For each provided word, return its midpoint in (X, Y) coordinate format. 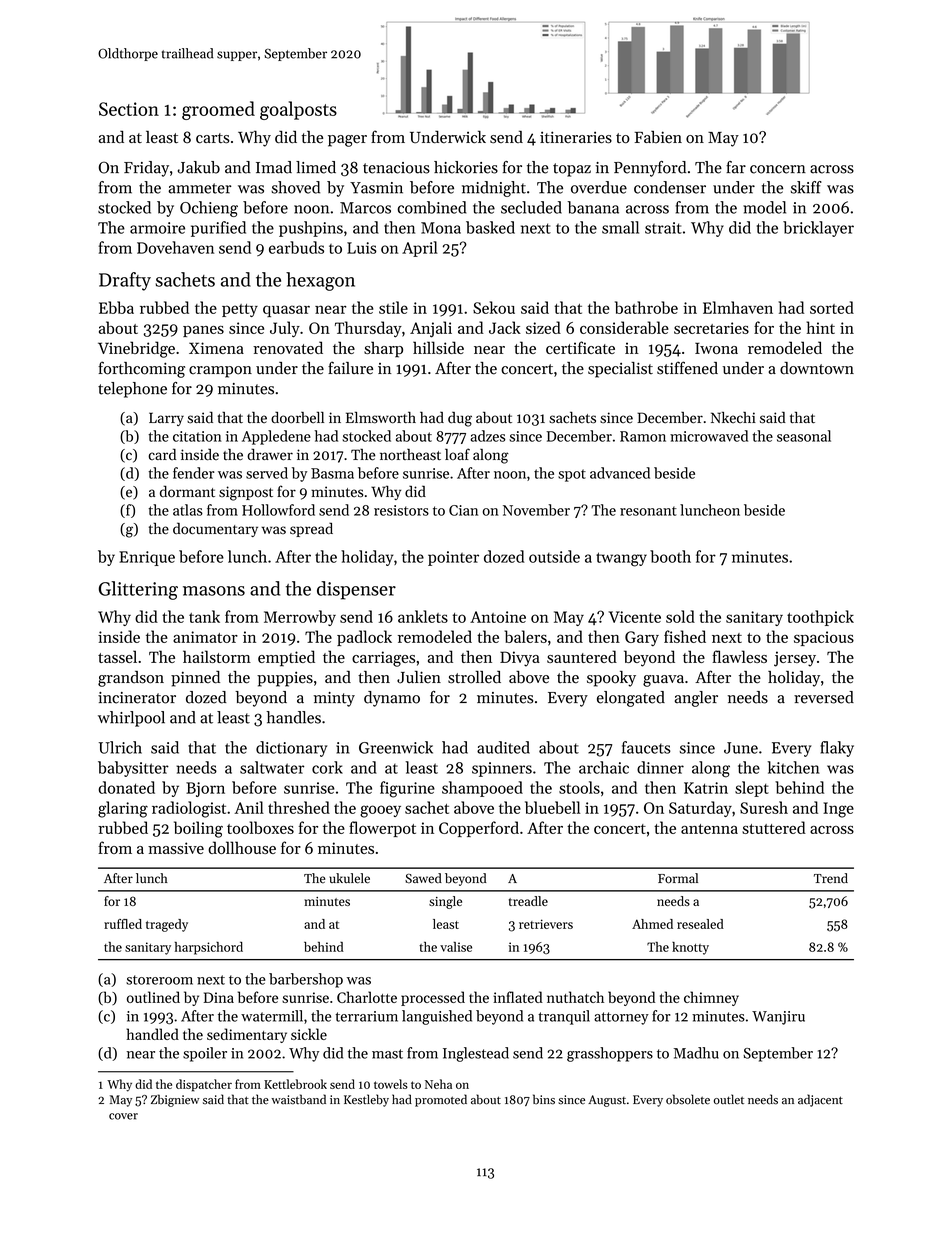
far (736, 167)
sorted (832, 307)
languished (437, 1017)
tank (204, 616)
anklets (423, 616)
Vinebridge (136, 349)
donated (126, 787)
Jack (505, 327)
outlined (153, 997)
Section (129, 109)
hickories (466, 167)
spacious (824, 638)
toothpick (820, 618)
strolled (474, 677)
